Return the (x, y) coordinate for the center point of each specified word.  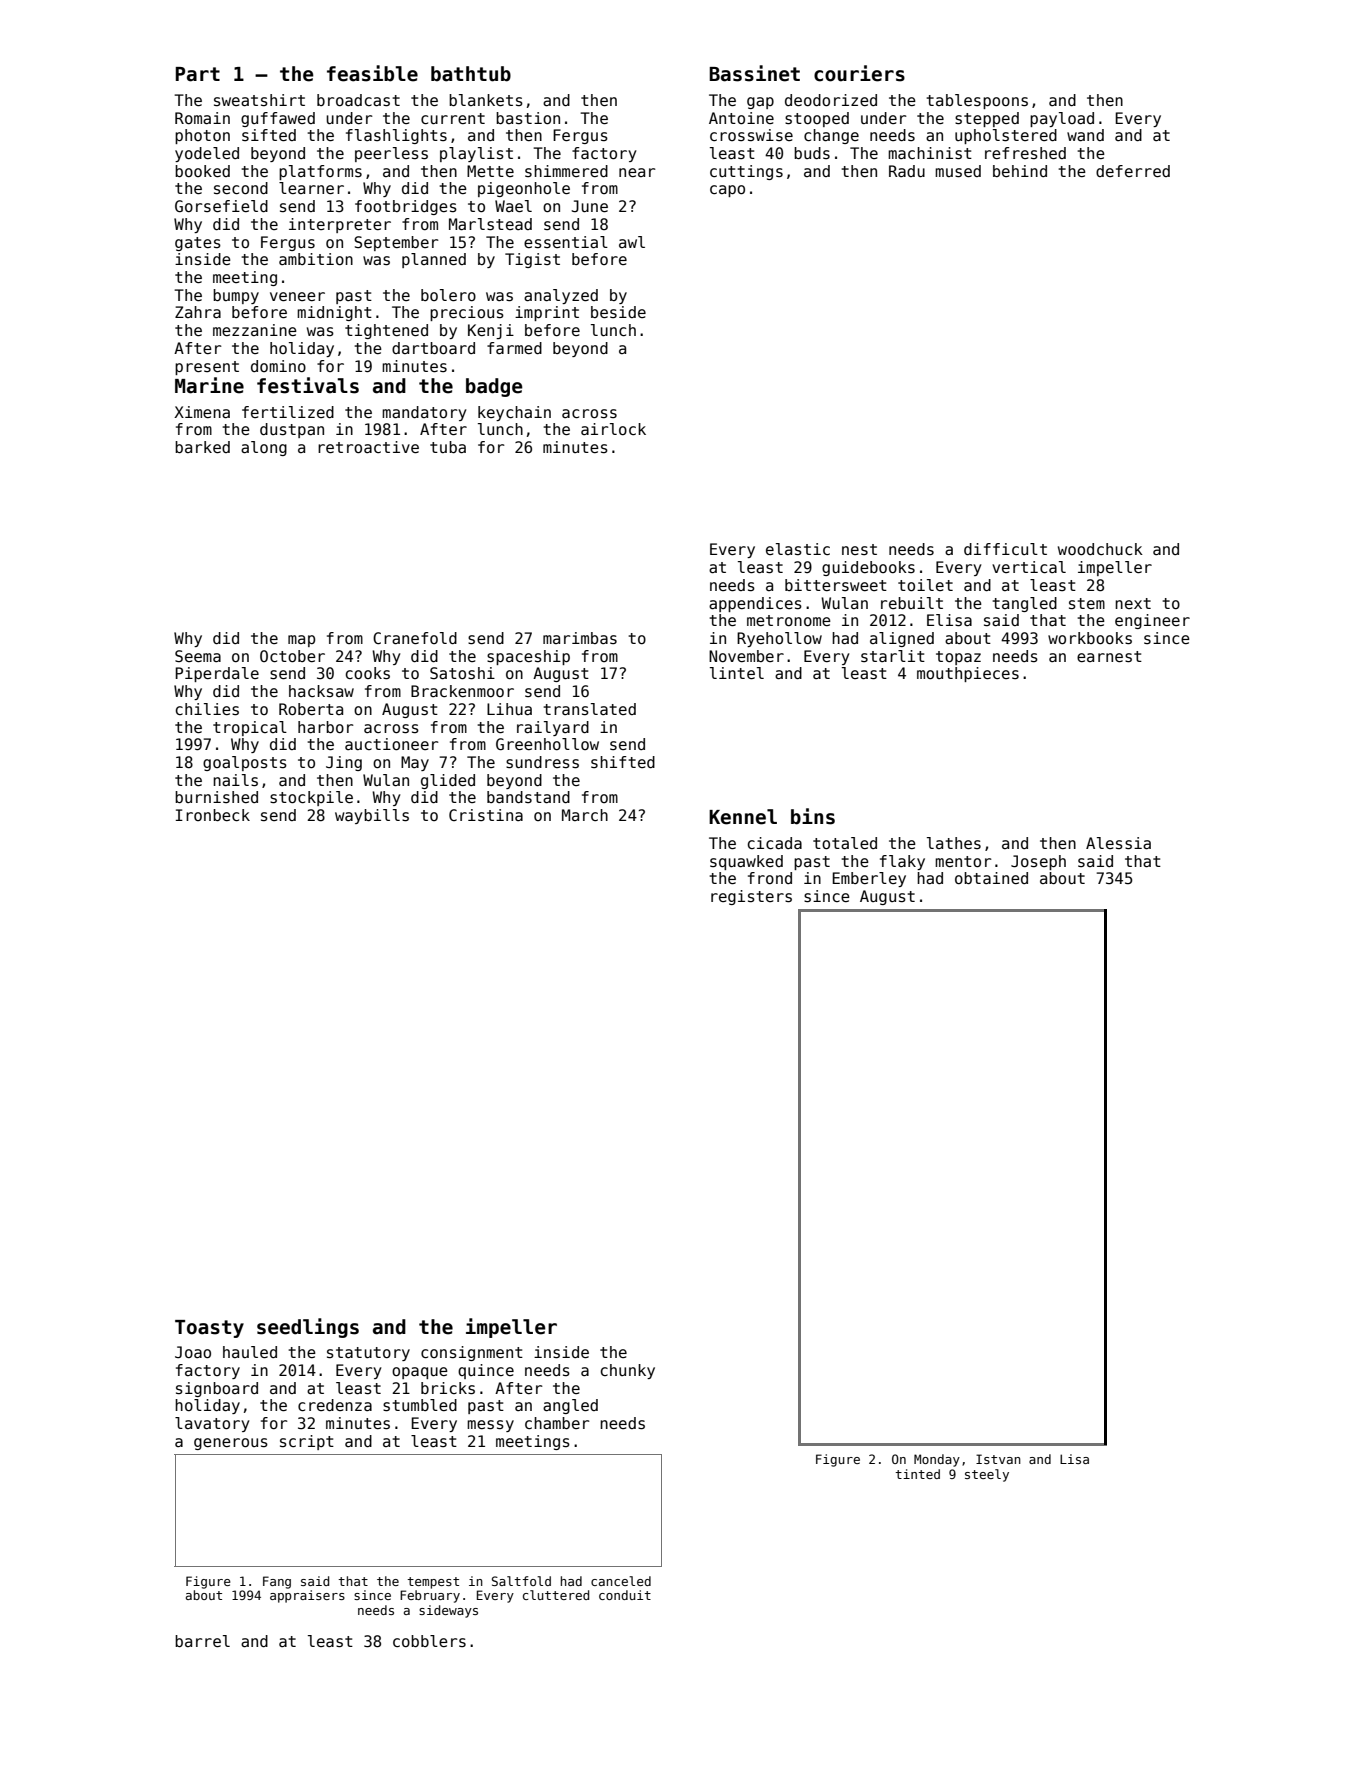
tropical (250, 728)
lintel (737, 673)
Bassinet (754, 73)
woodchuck (1100, 549)
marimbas (580, 638)
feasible (372, 73)
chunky (628, 1371)
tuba (448, 447)
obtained (991, 878)
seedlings (308, 1328)
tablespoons (977, 101)
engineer (1152, 621)
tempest (433, 1583)
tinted (917, 1474)
